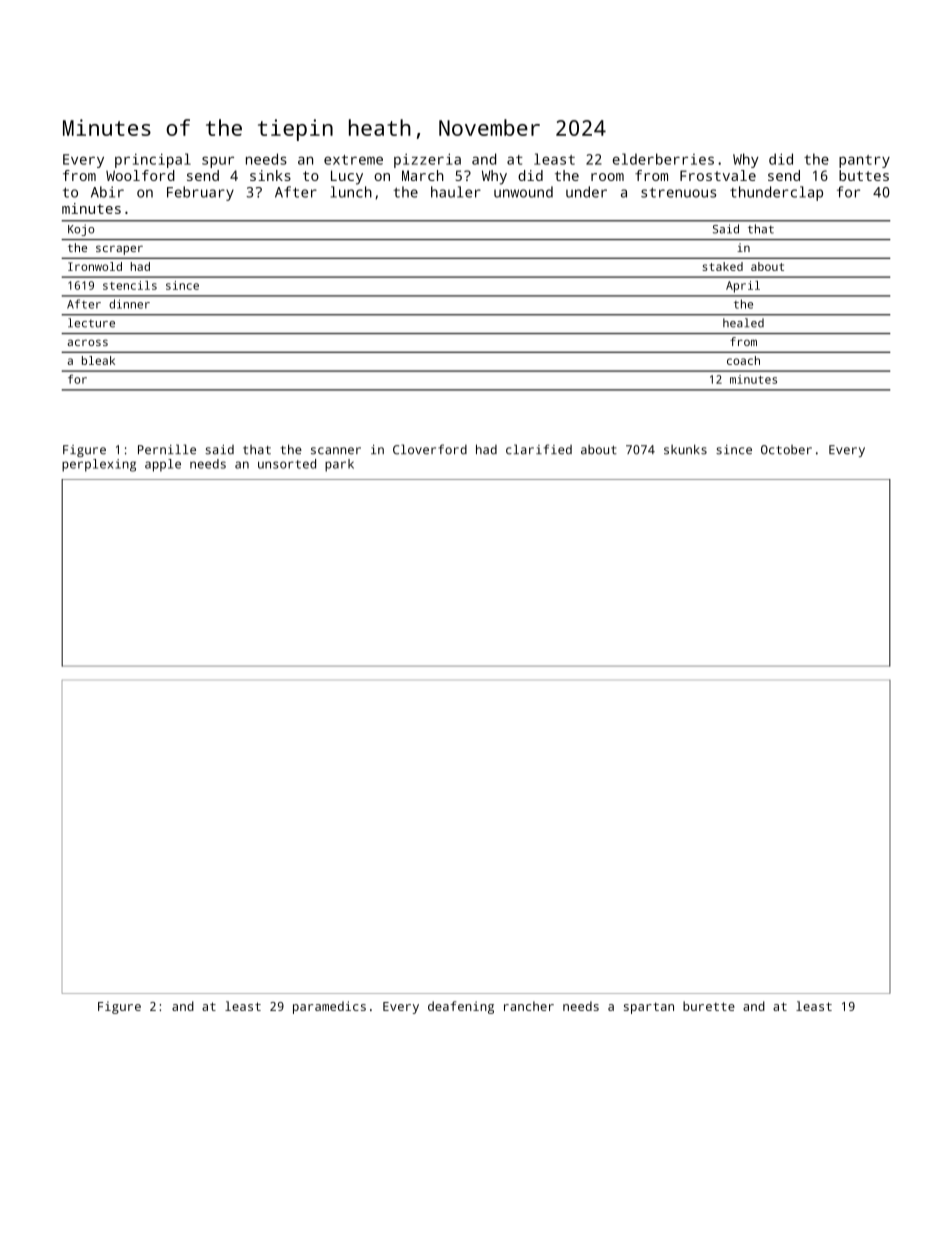 This screenshot has width=952, height=1233. What do you see at coordinates (649, 1008) in the screenshot?
I see `spartan` at bounding box center [649, 1008].
